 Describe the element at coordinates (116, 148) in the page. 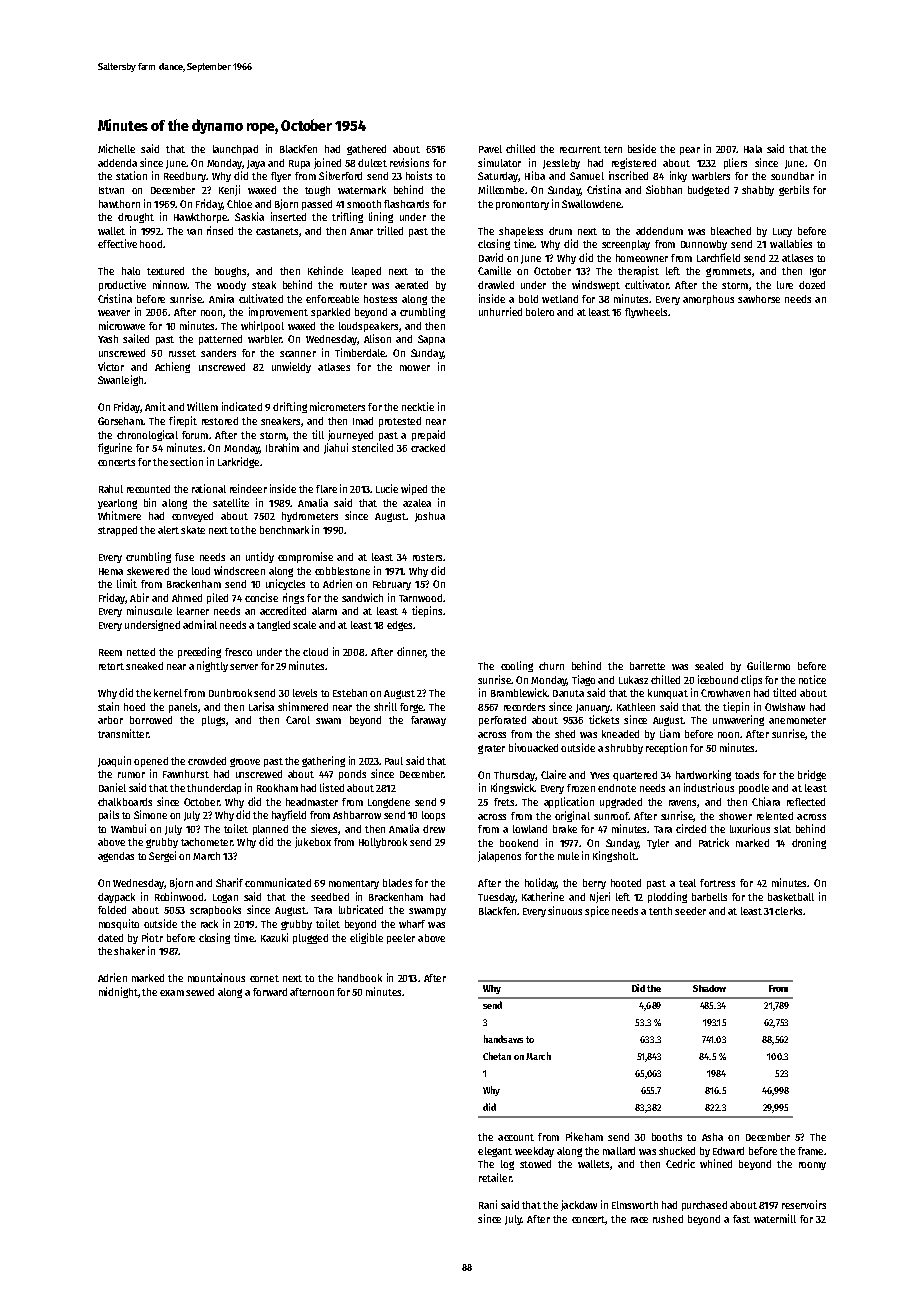

I see `Michelle` at that location.
